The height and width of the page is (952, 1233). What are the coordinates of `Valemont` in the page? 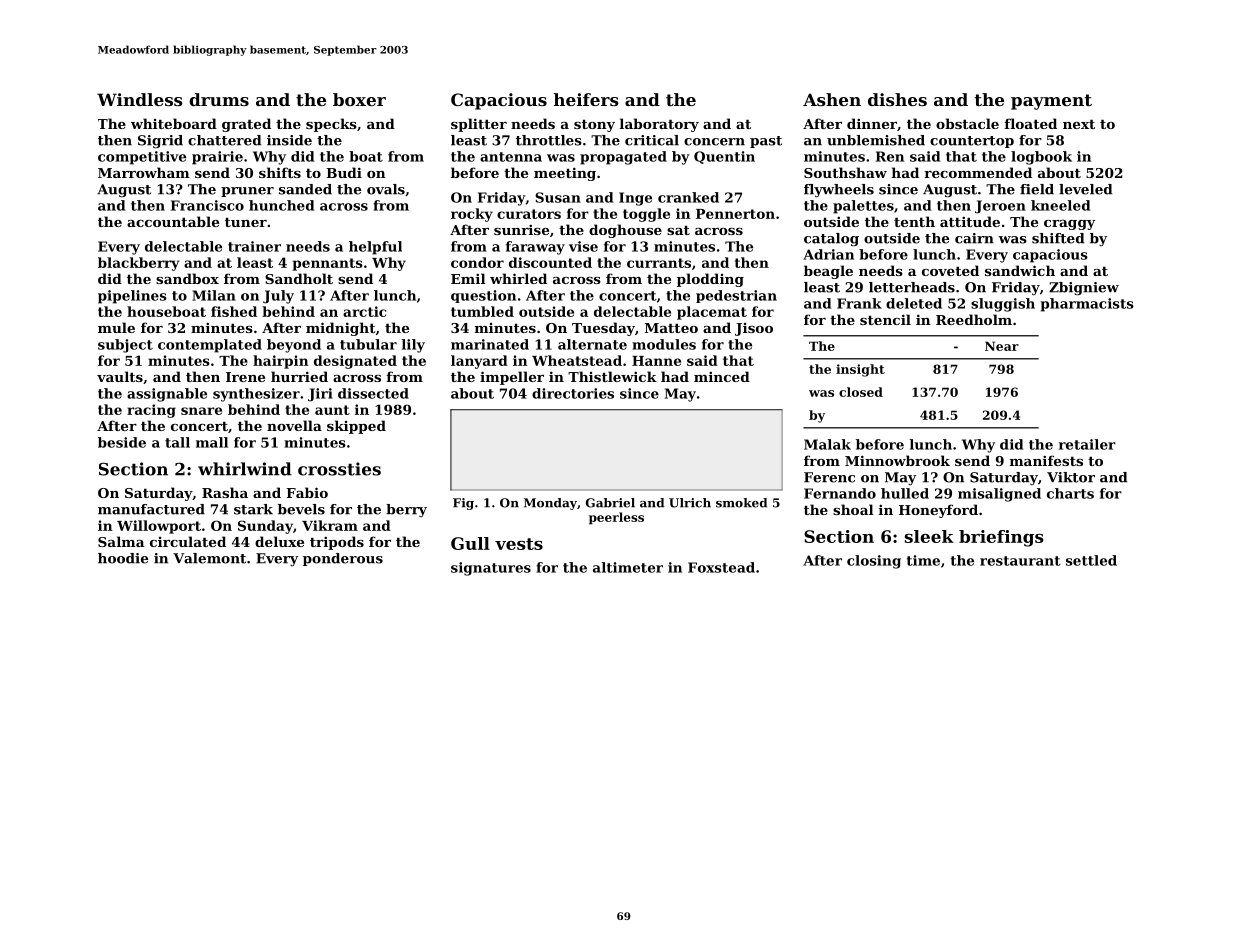 It's located at (209, 558).
